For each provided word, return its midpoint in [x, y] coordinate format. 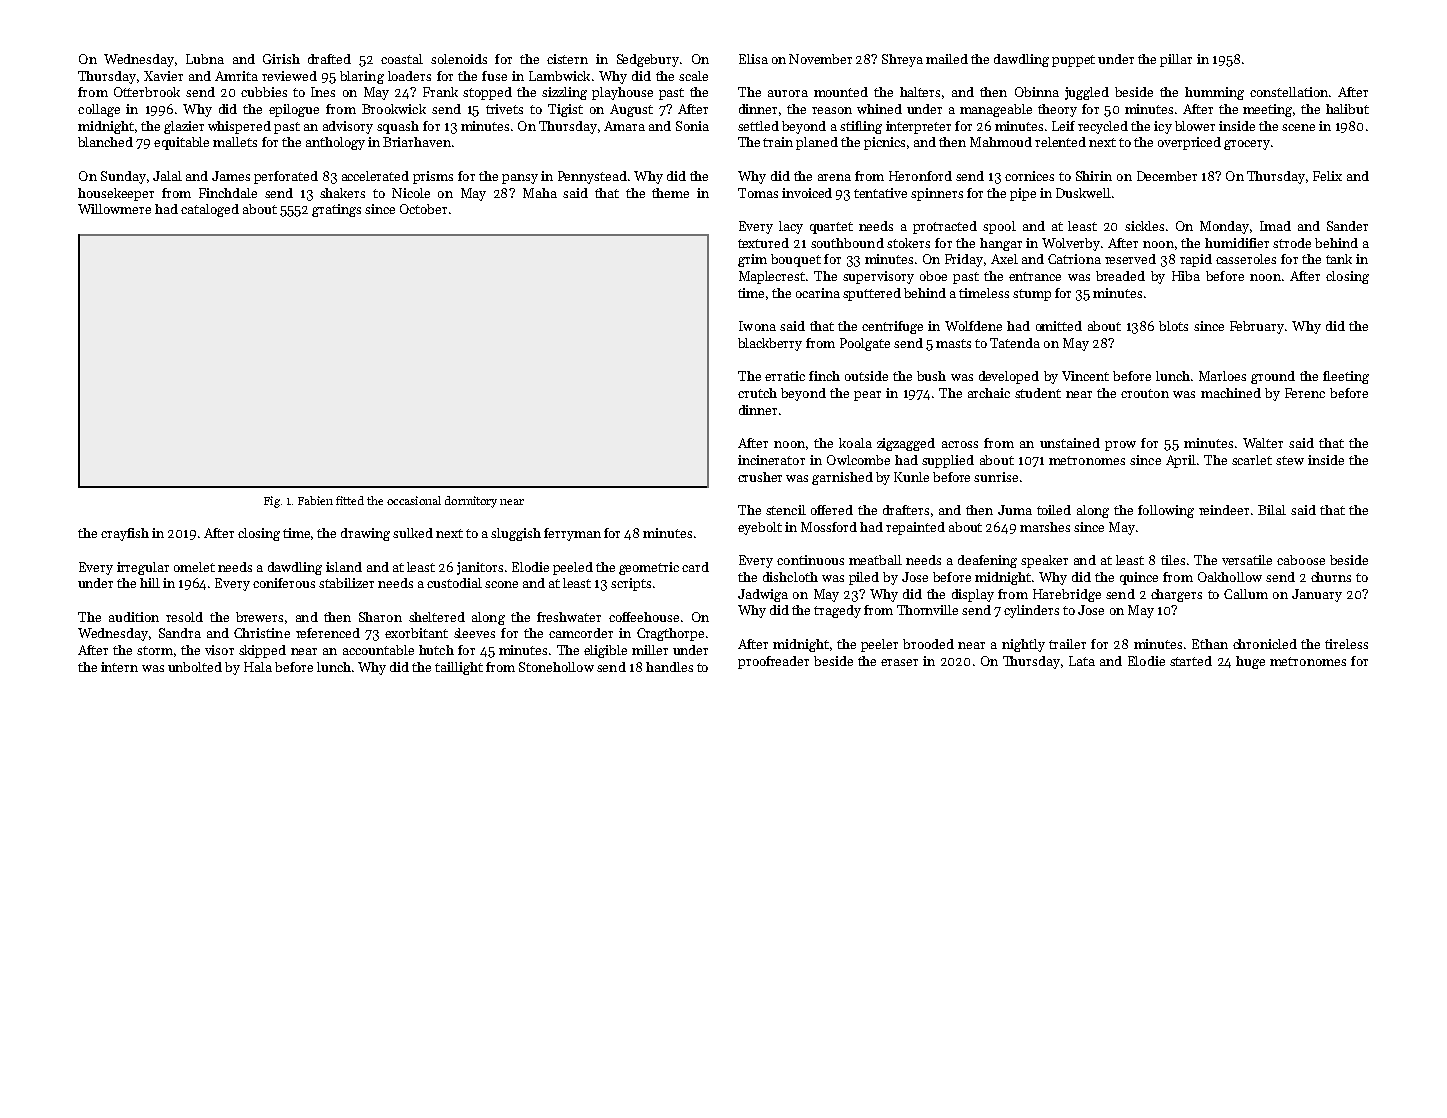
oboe [933, 276]
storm [155, 650]
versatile [1247, 560]
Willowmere [114, 209]
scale [693, 76]
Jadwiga [763, 595]
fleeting [1346, 377]
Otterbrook [147, 92]
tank [1339, 259]
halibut [1347, 109]
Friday [964, 260]
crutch [757, 393]
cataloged [210, 210]
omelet [194, 567]
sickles [1144, 226]
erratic [785, 376]
